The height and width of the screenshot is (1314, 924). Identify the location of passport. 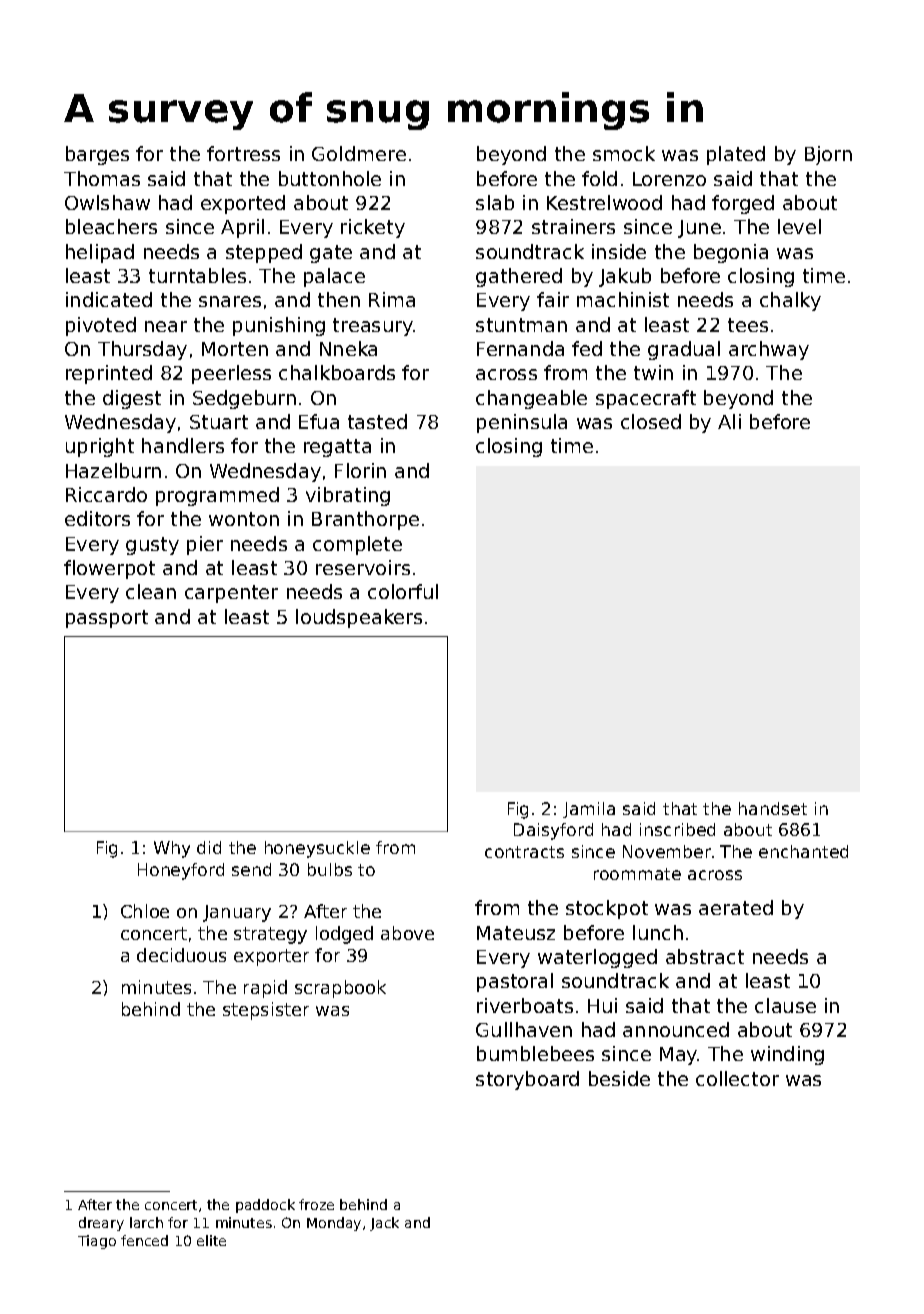
(107, 619).
